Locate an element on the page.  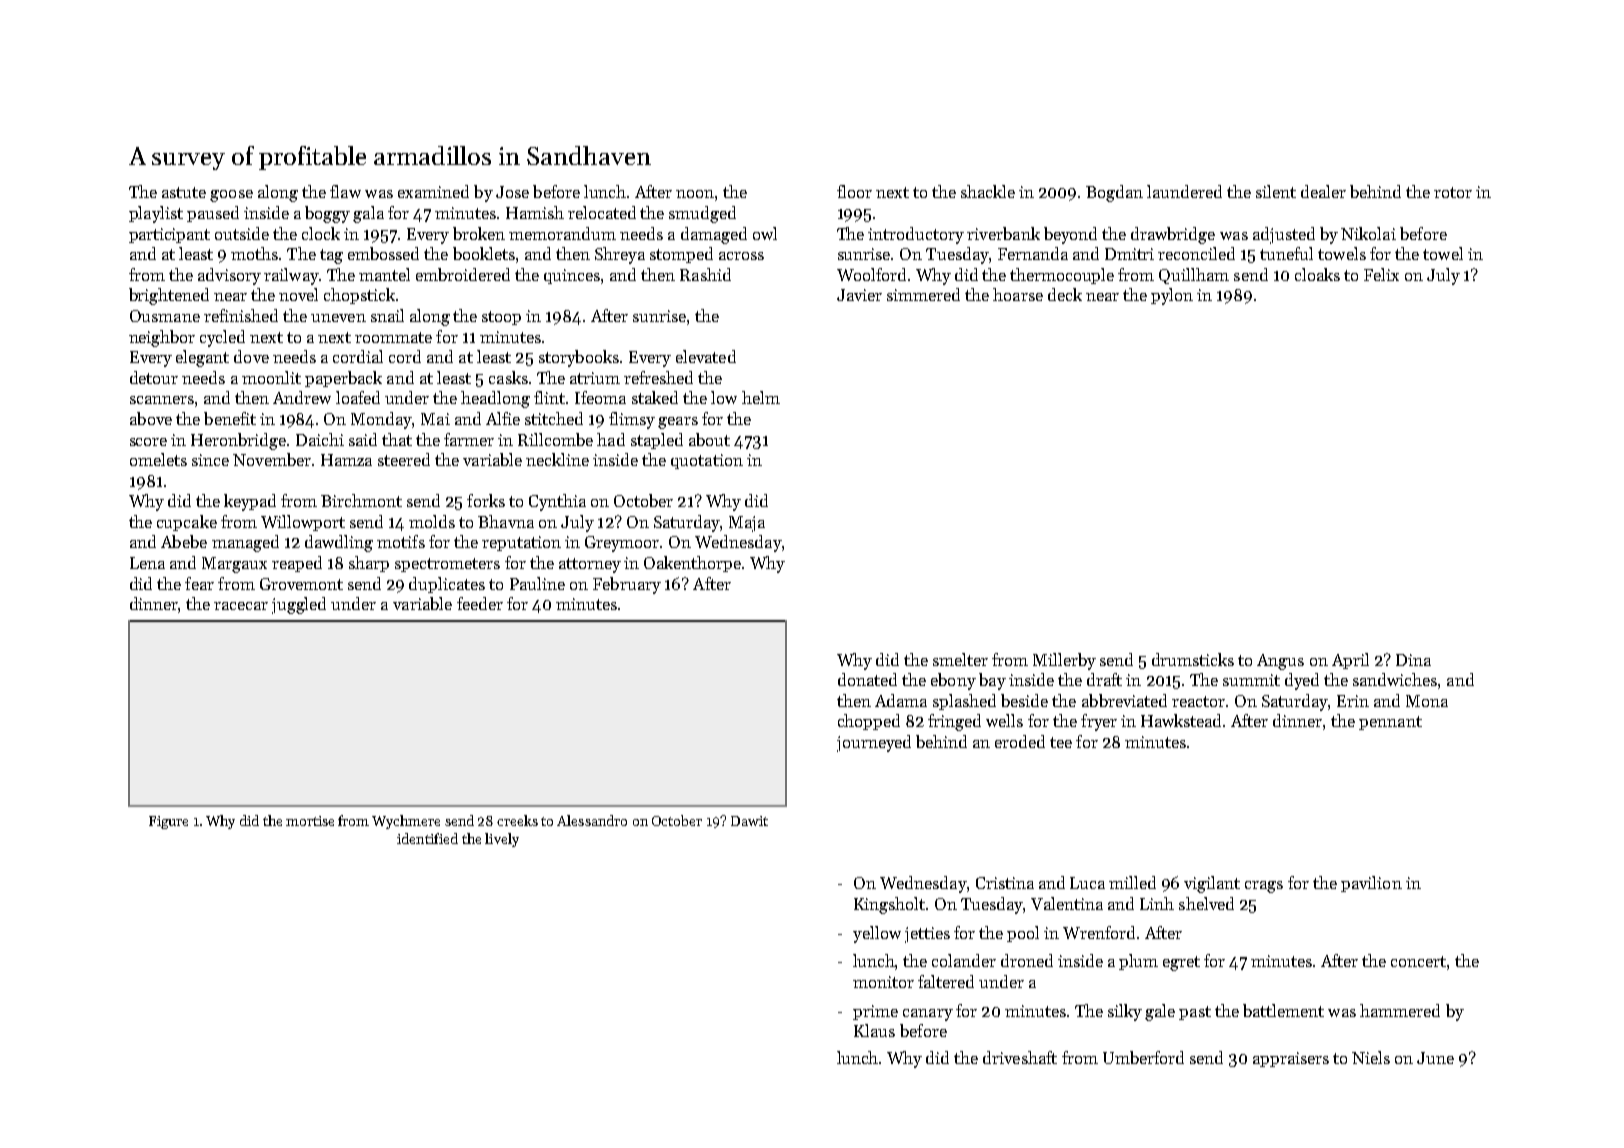
Wychmere is located at coordinates (406, 822).
